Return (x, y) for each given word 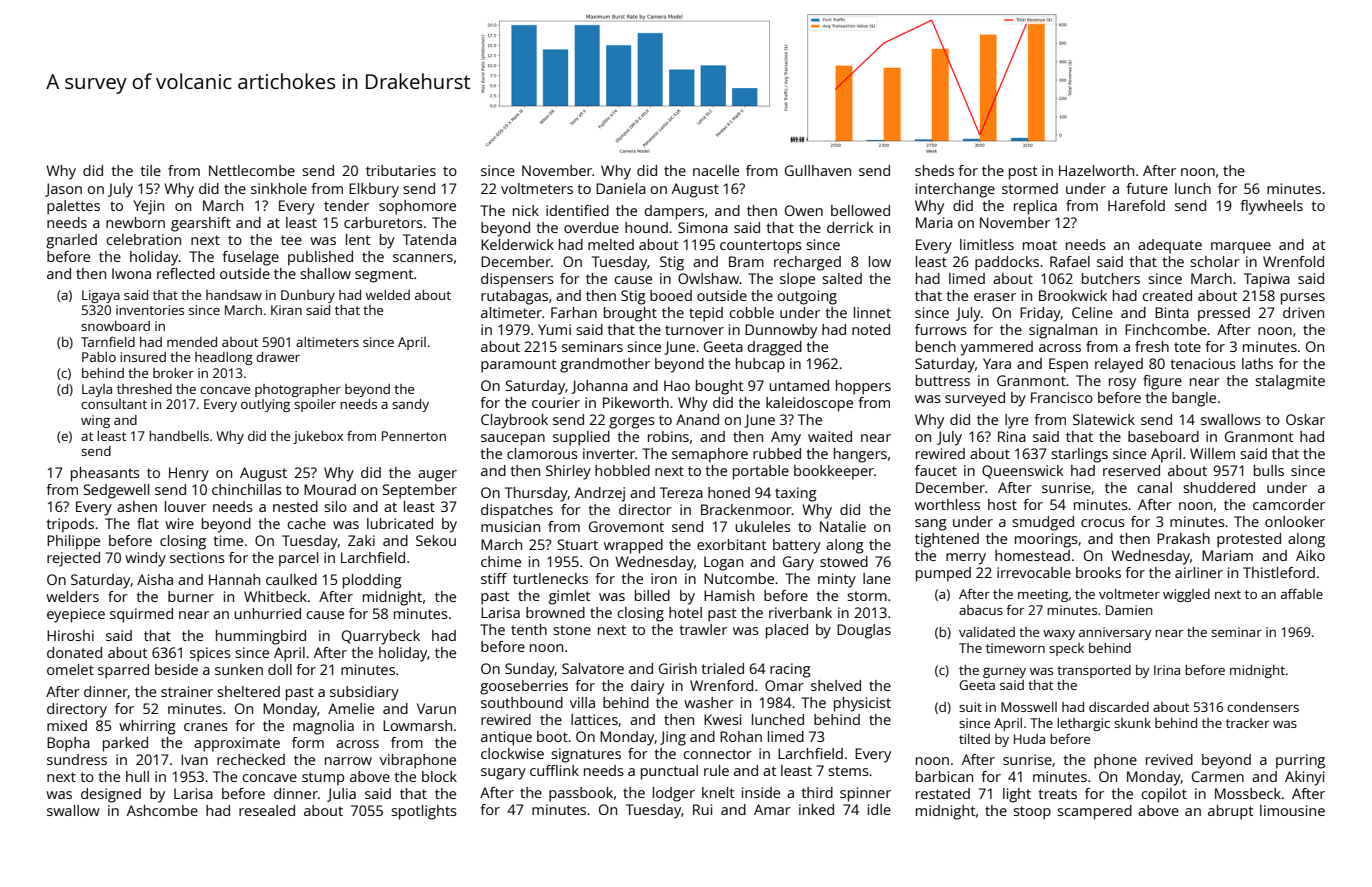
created (1167, 295)
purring (1300, 761)
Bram (746, 261)
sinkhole (279, 188)
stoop (1032, 813)
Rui (702, 809)
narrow (348, 761)
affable (1302, 594)
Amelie (351, 708)
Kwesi (722, 719)
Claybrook (514, 421)
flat (148, 523)
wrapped (633, 546)
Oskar (1305, 419)
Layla (97, 390)
